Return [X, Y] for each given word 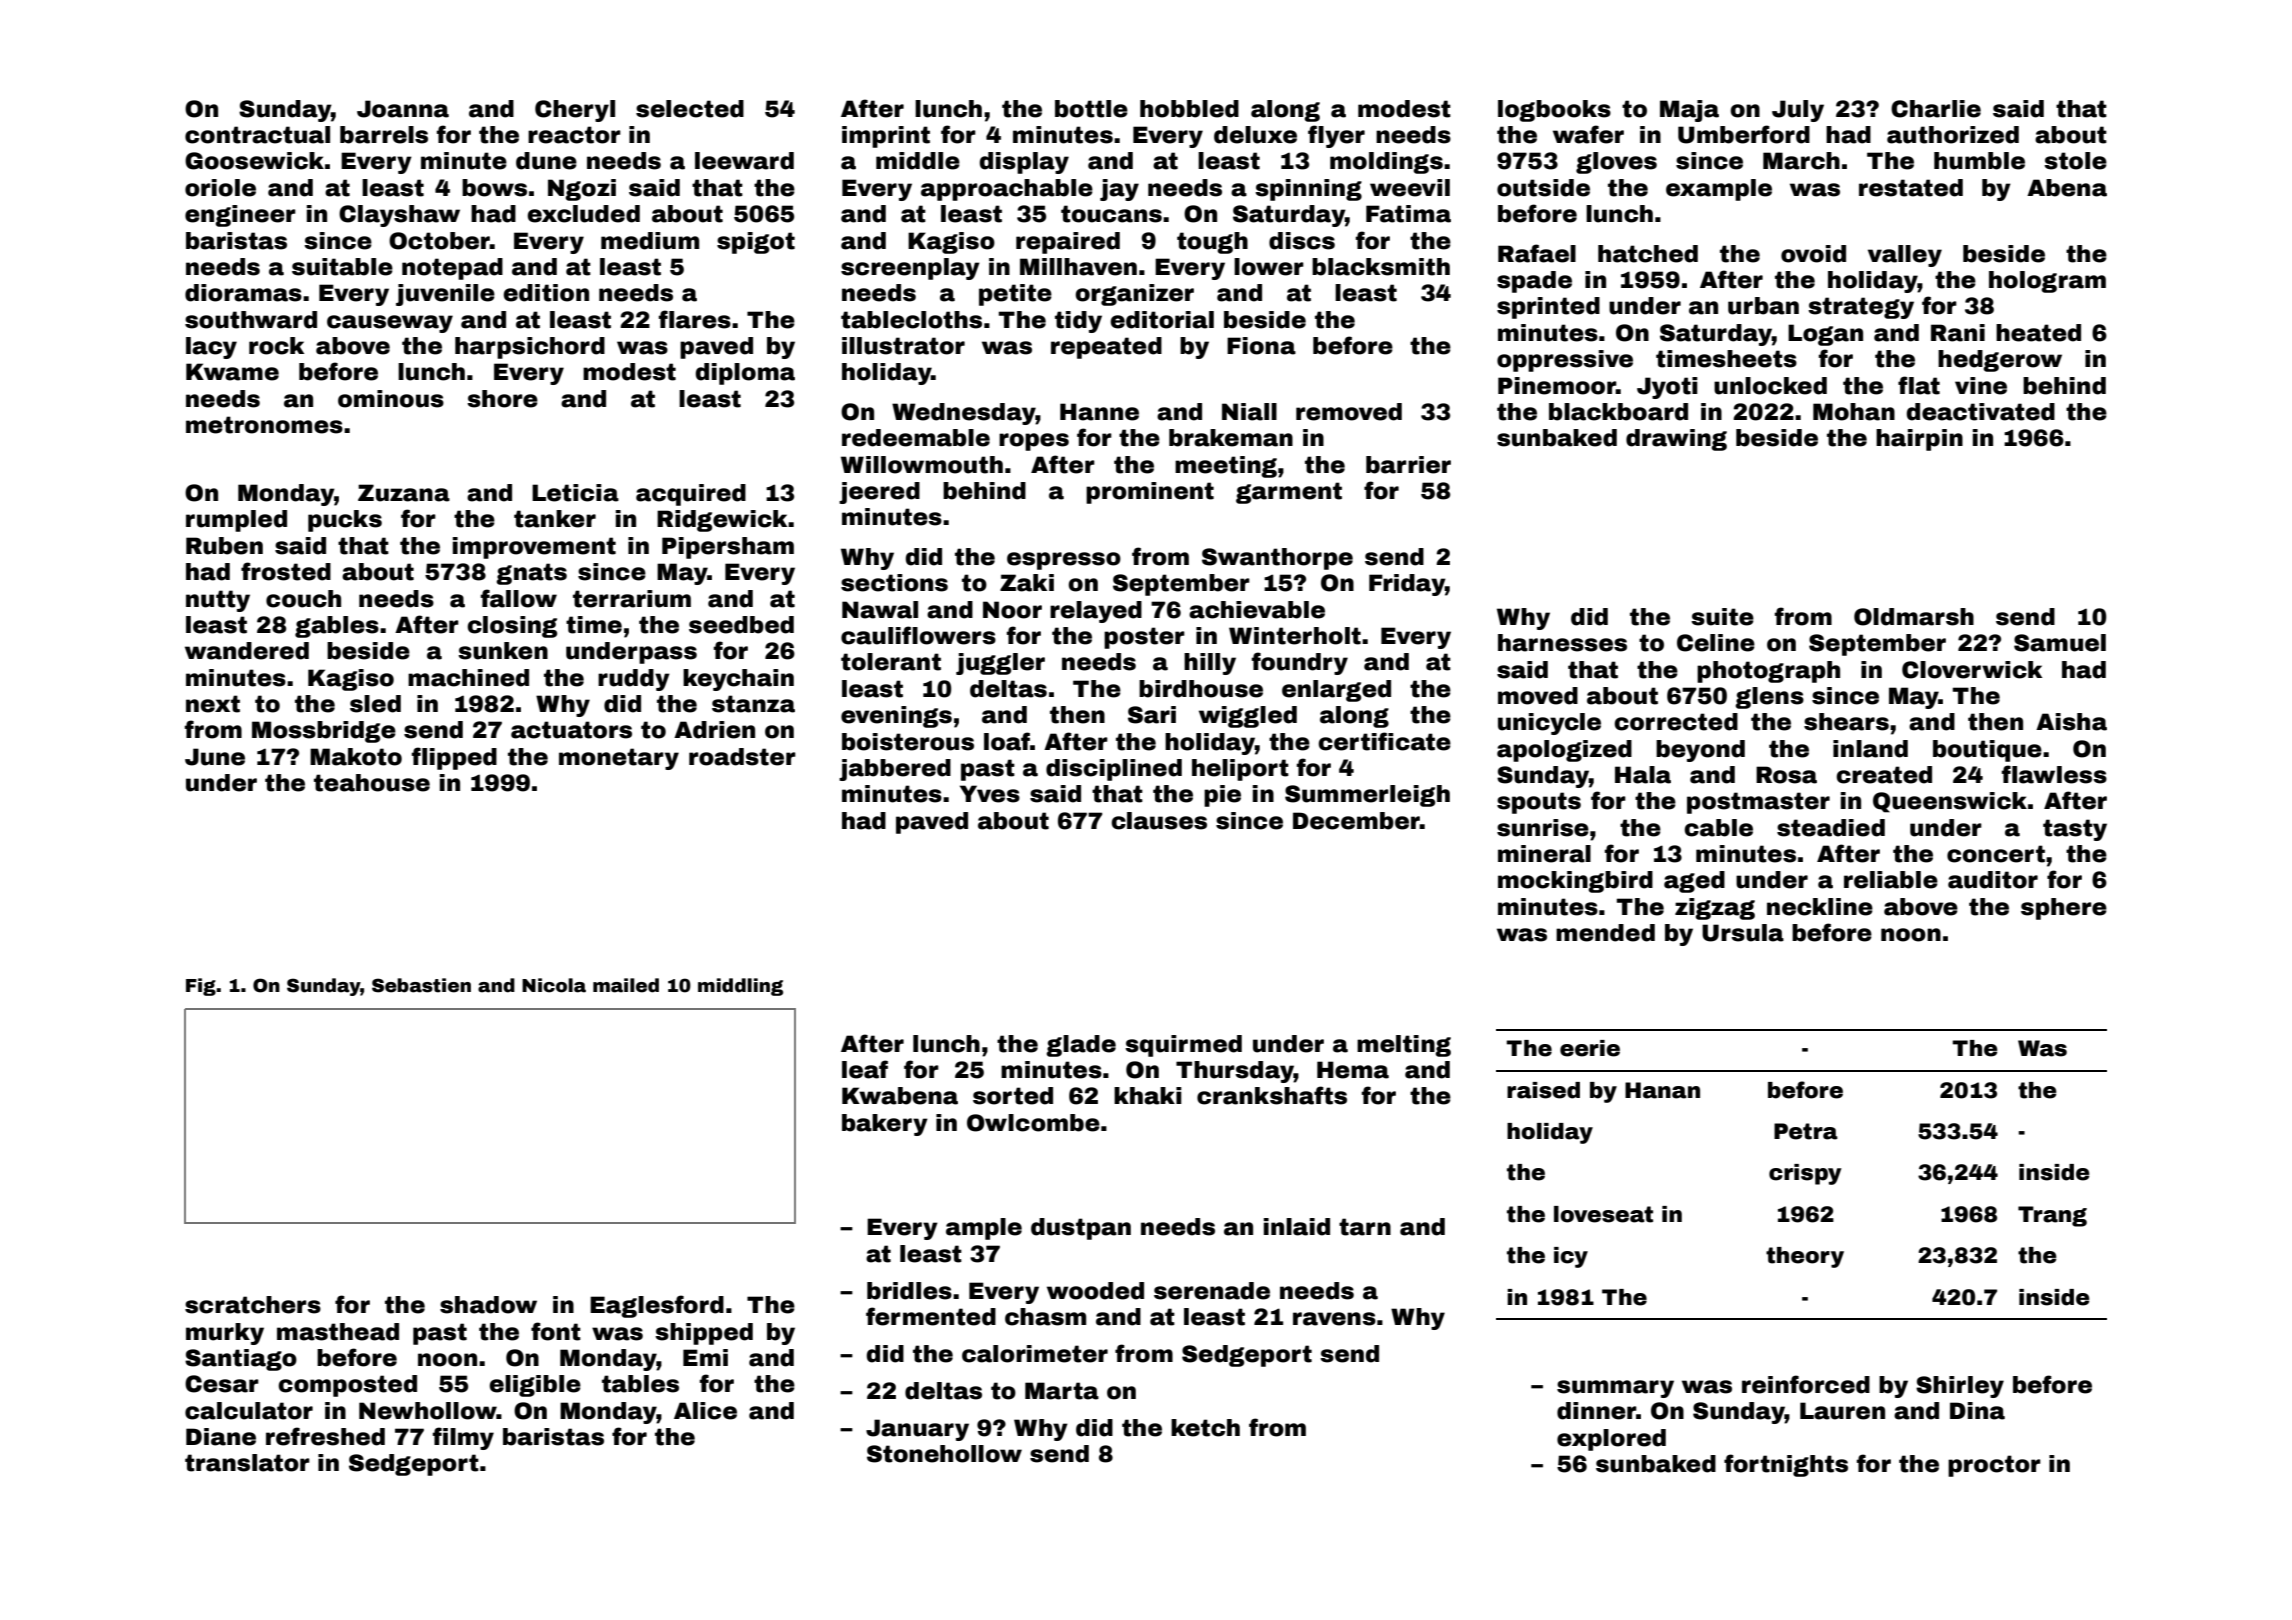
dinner [1596, 1411]
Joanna [403, 109]
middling [740, 987]
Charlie [1936, 109]
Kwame [232, 372]
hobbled [1189, 109]
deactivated [1980, 412]
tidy [1078, 322]
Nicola [554, 985]
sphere [2064, 909]
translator [247, 1463]
